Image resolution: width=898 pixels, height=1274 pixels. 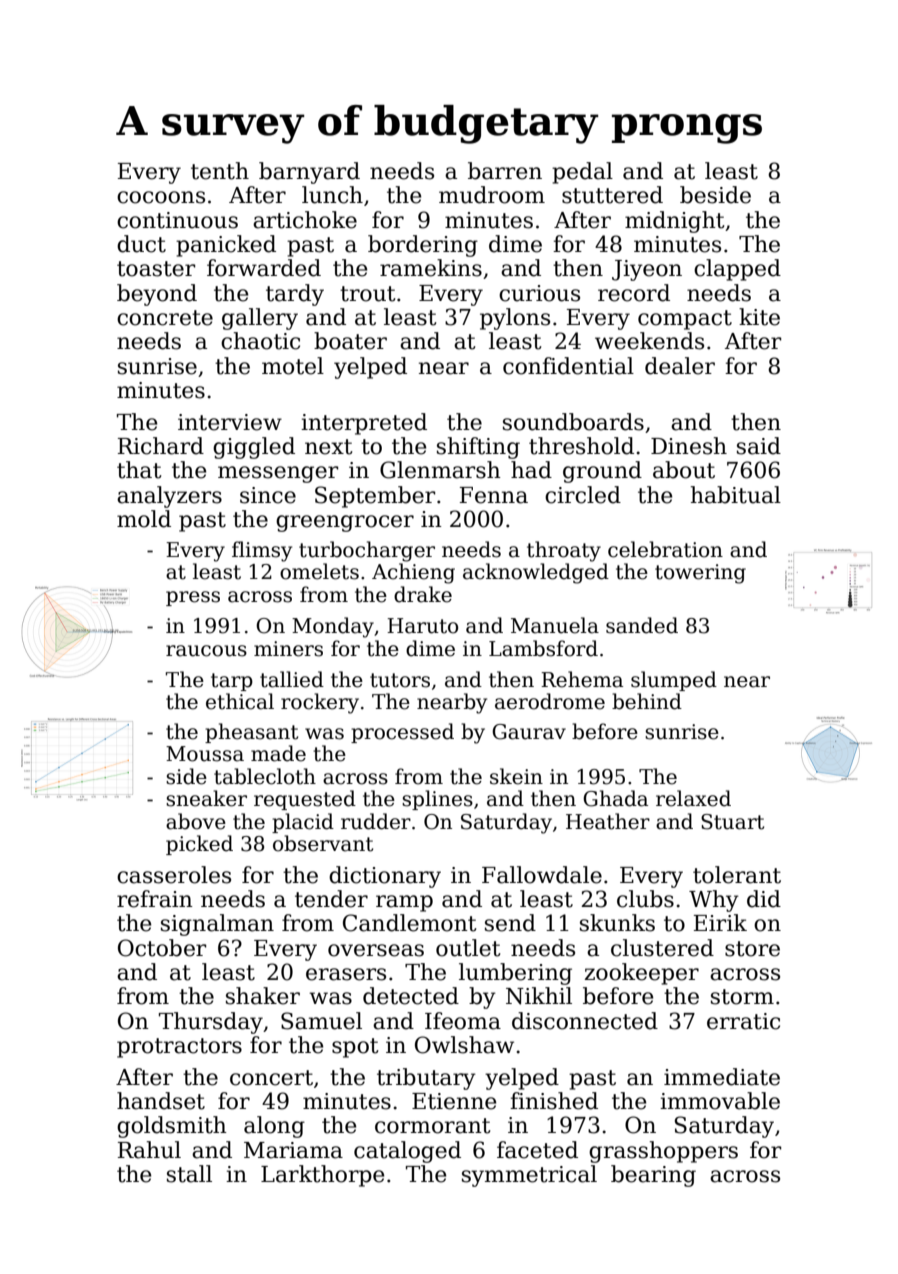 What do you see at coordinates (265, 776) in the screenshot?
I see `tablecloth` at bounding box center [265, 776].
